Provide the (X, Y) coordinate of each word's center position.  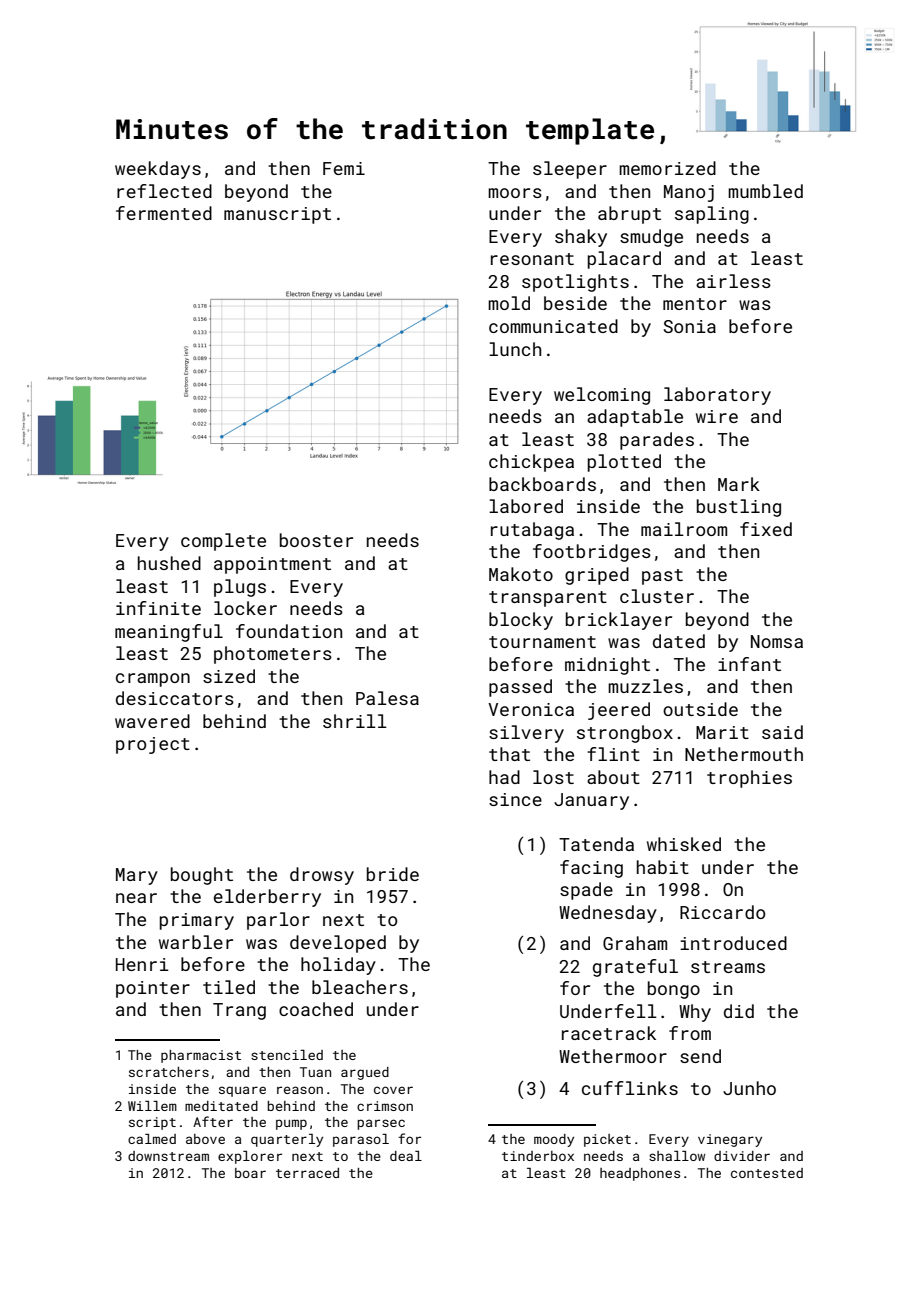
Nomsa (777, 641)
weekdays (158, 170)
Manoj (689, 193)
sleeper (570, 170)
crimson (385, 1106)
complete (223, 542)
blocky (521, 621)
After (213, 1121)
